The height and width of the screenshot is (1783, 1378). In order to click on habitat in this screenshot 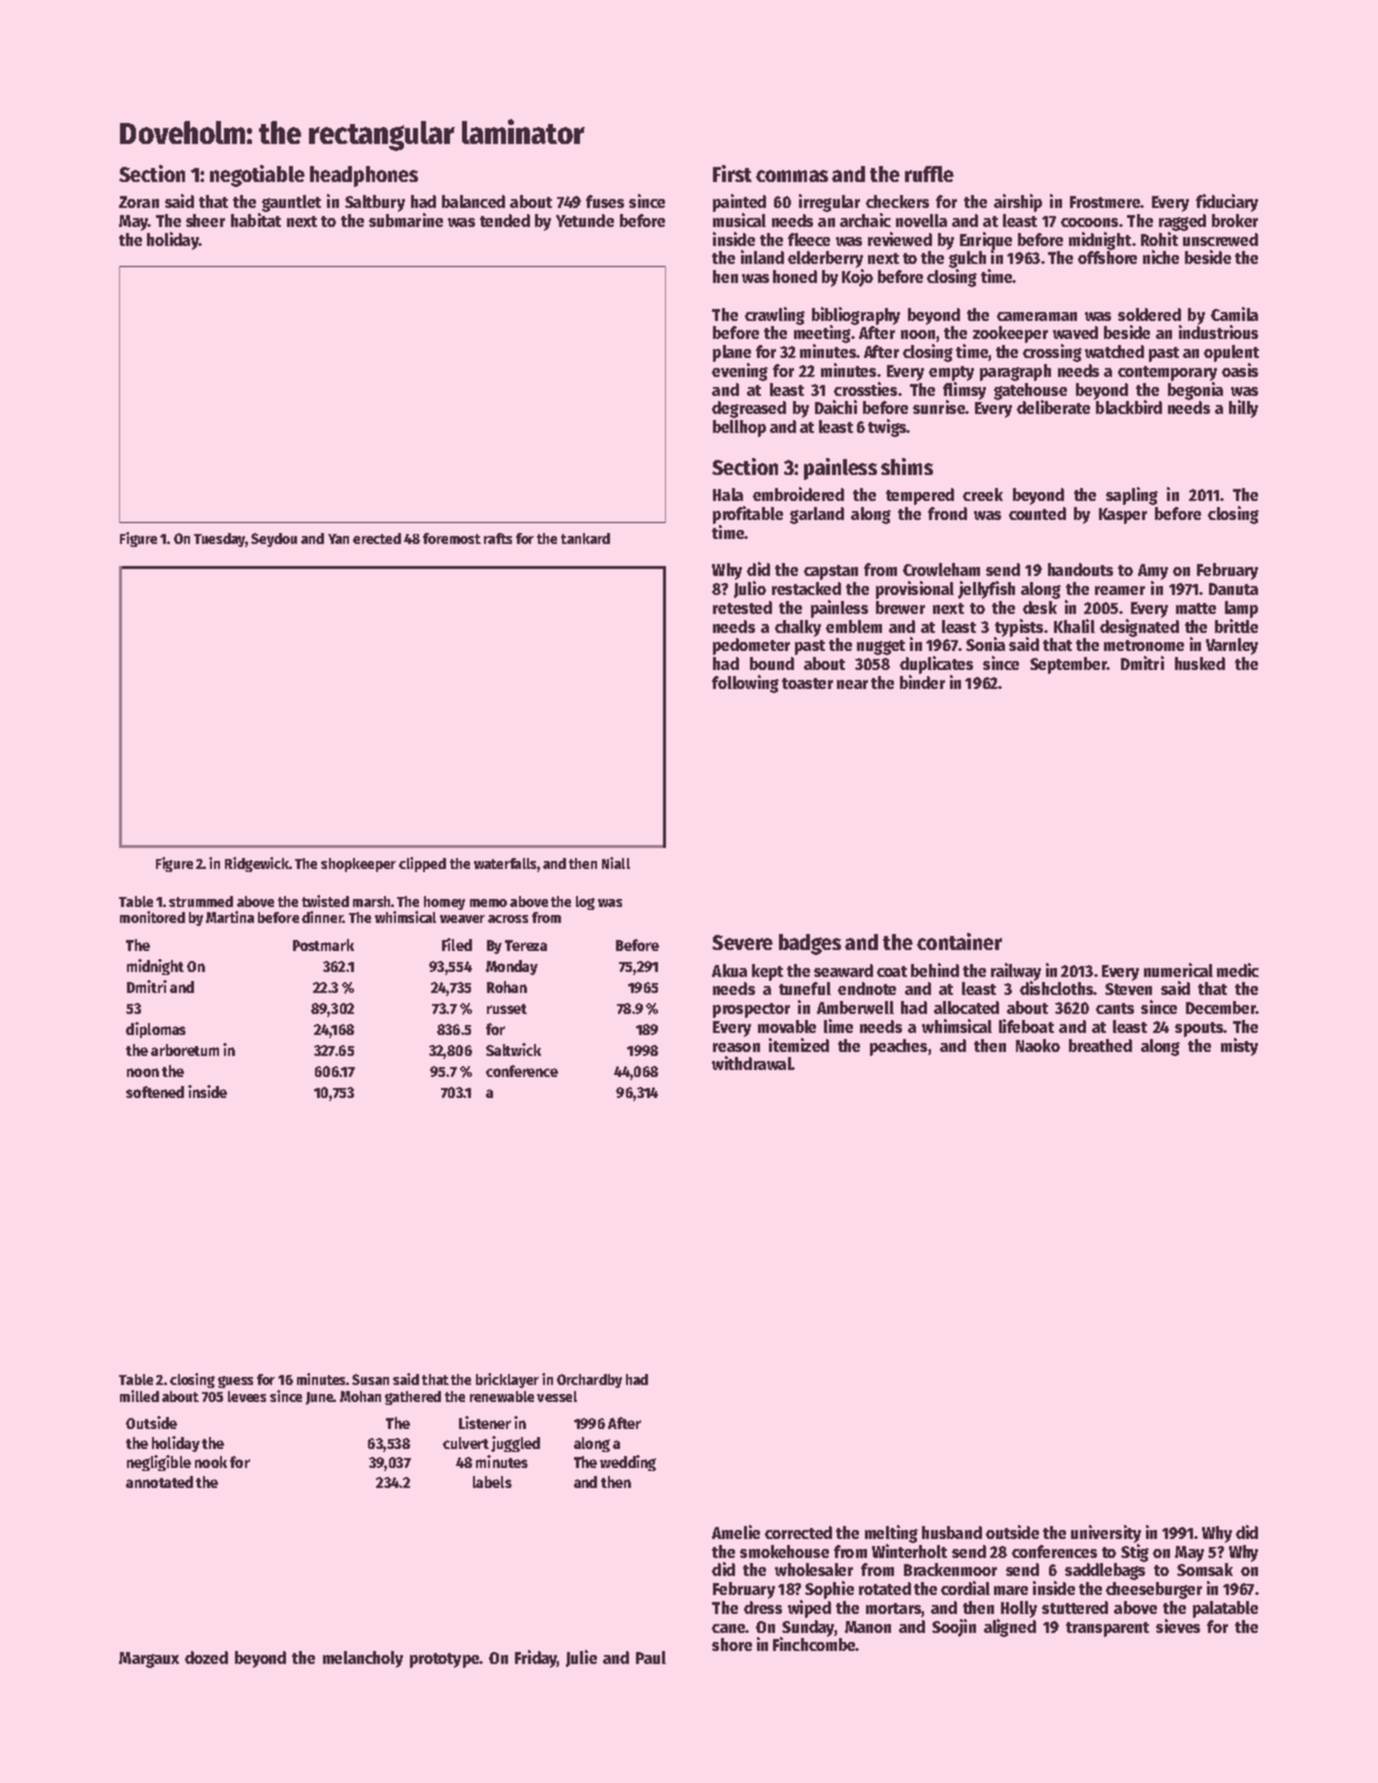, I will do `click(256, 220)`.
